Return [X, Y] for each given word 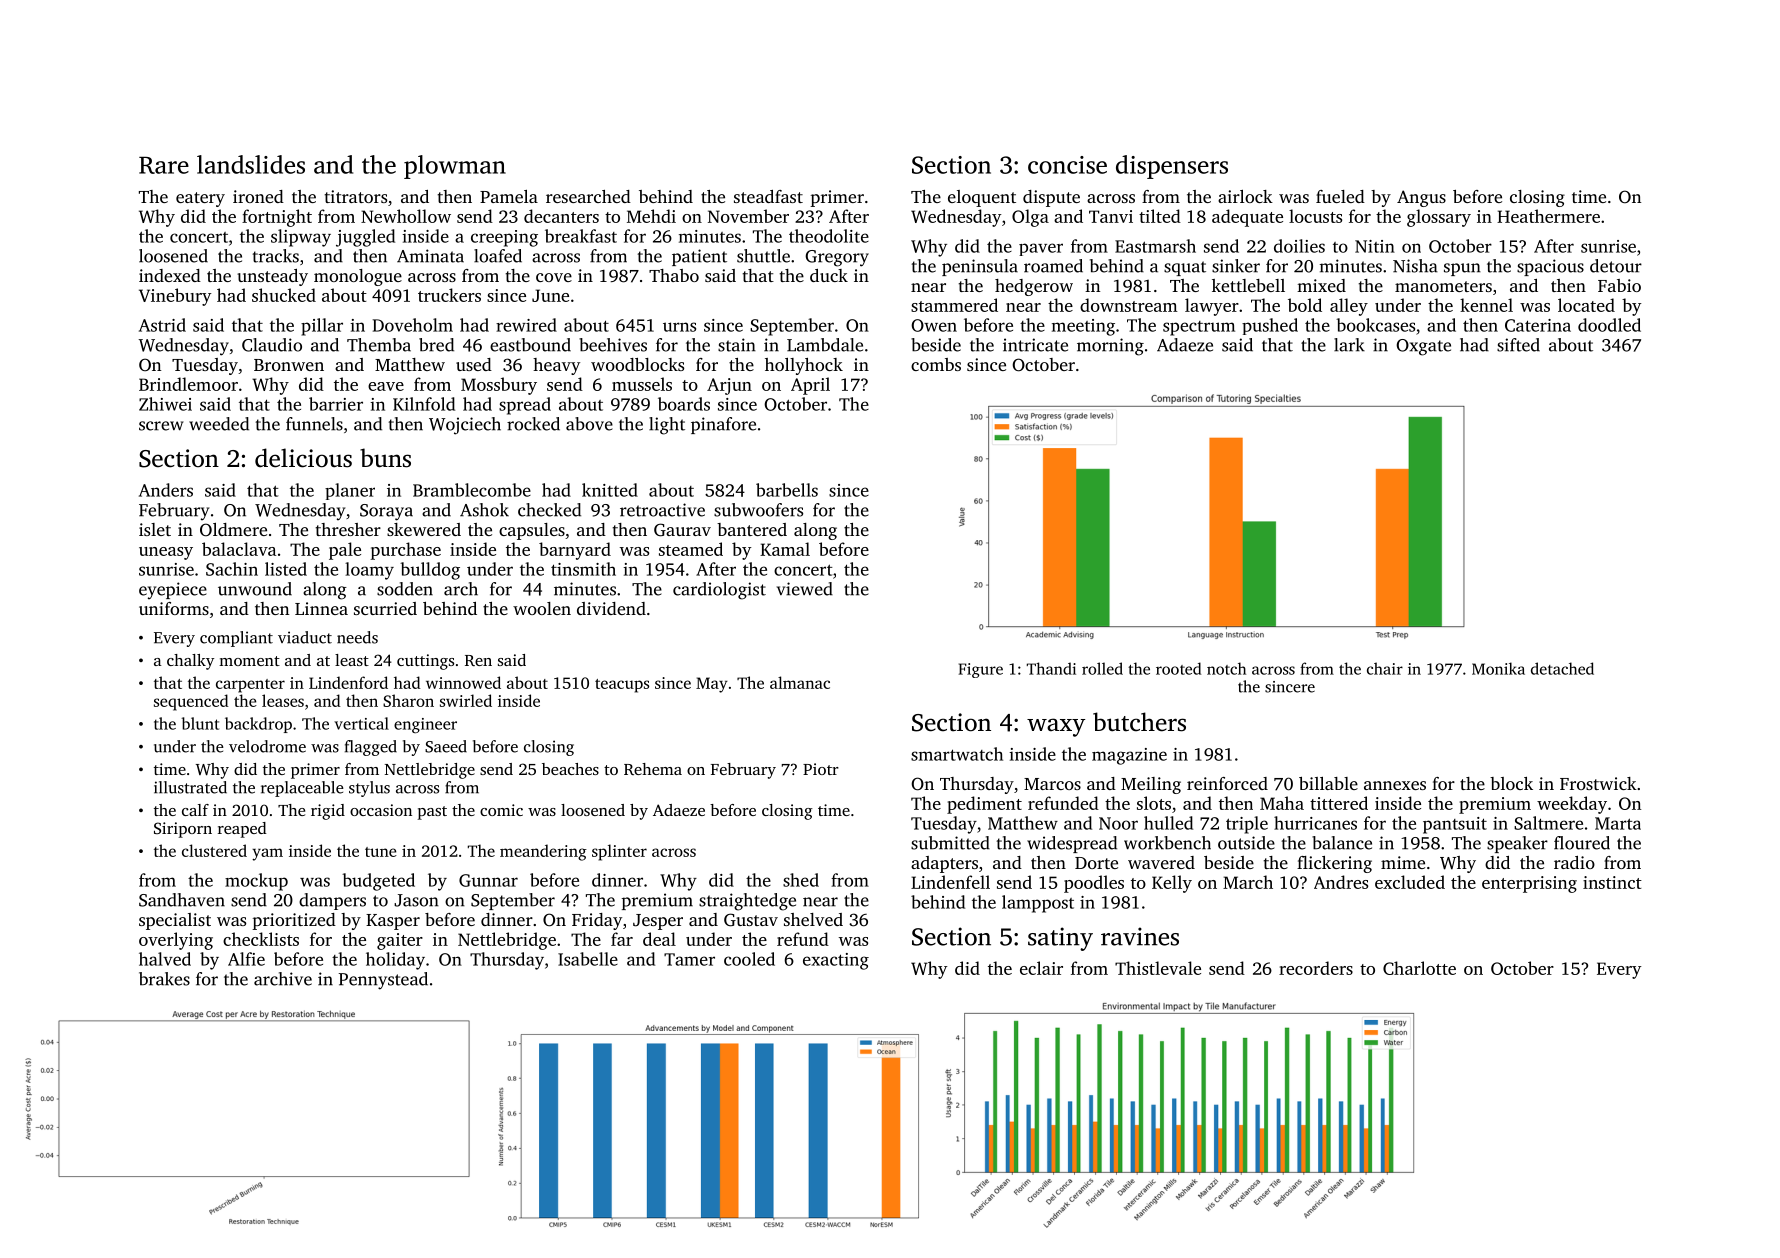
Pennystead [383, 981]
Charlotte [1419, 968]
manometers [1443, 286]
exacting [836, 961]
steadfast [768, 196]
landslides [251, 164]
